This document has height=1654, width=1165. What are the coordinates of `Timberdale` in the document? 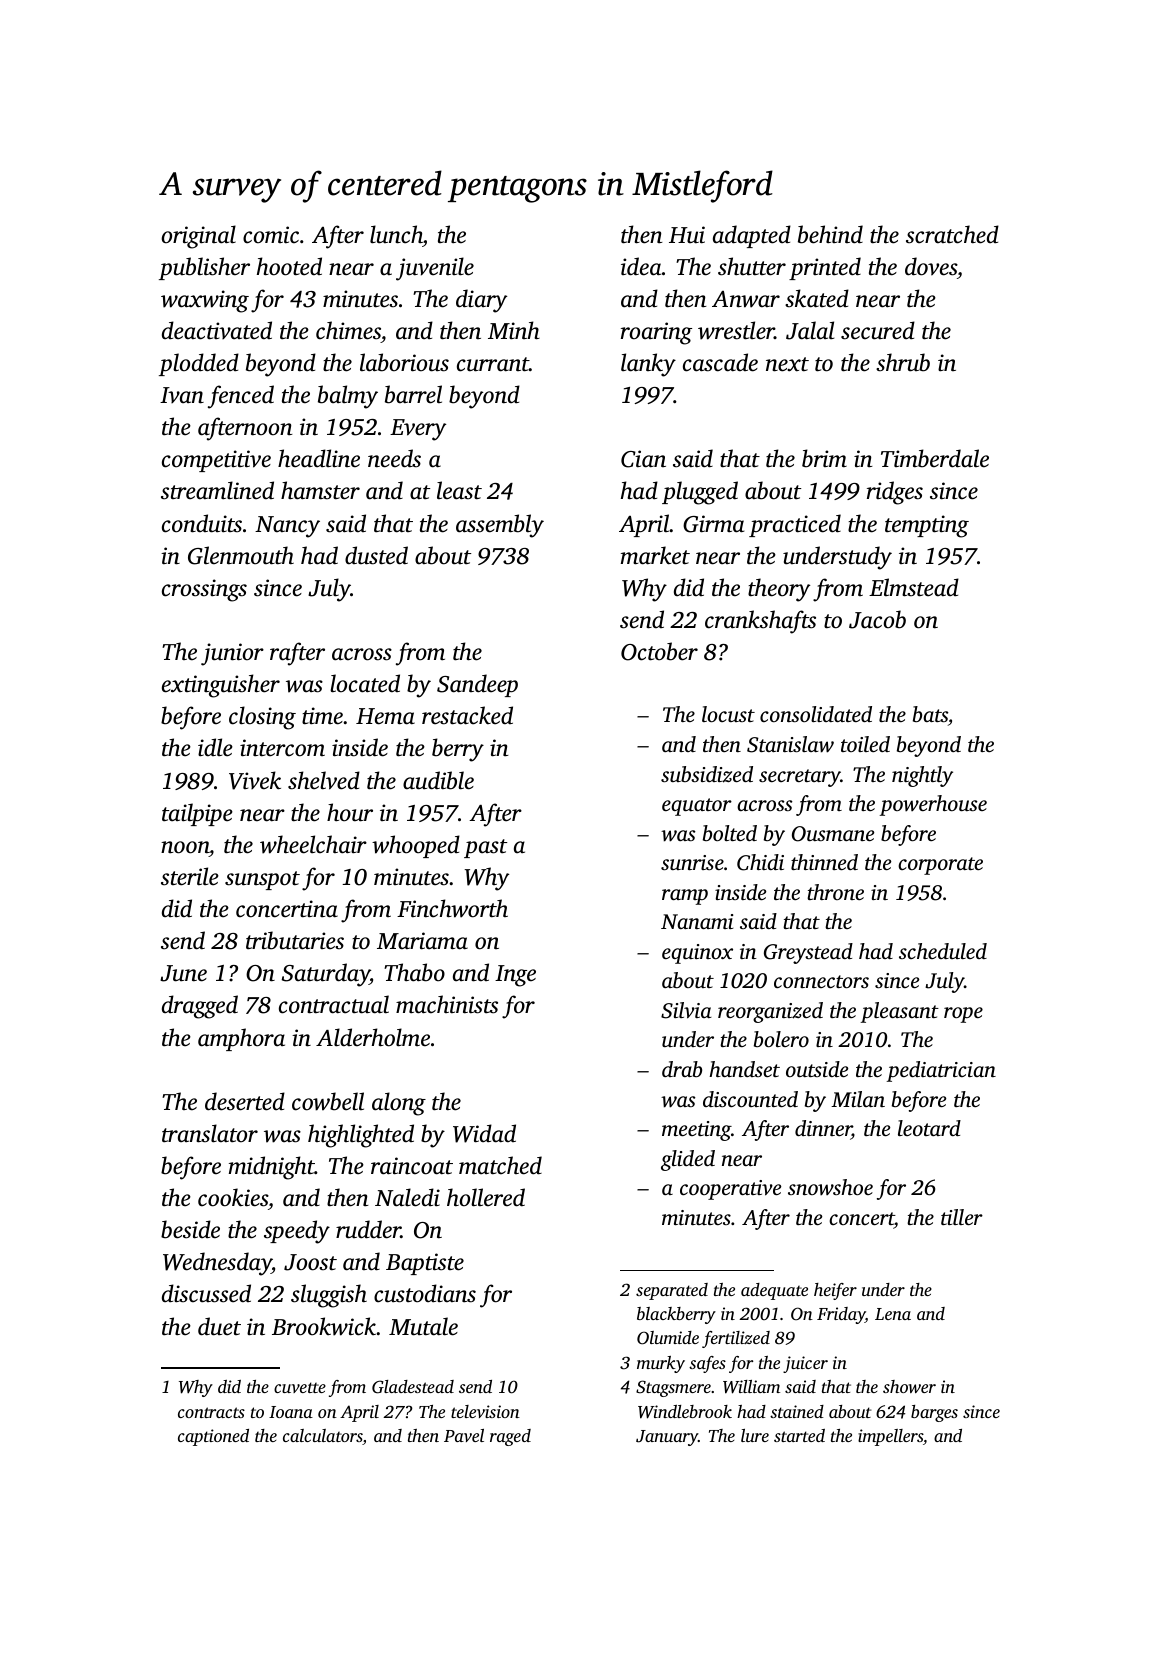 It's located at (935, 458).
